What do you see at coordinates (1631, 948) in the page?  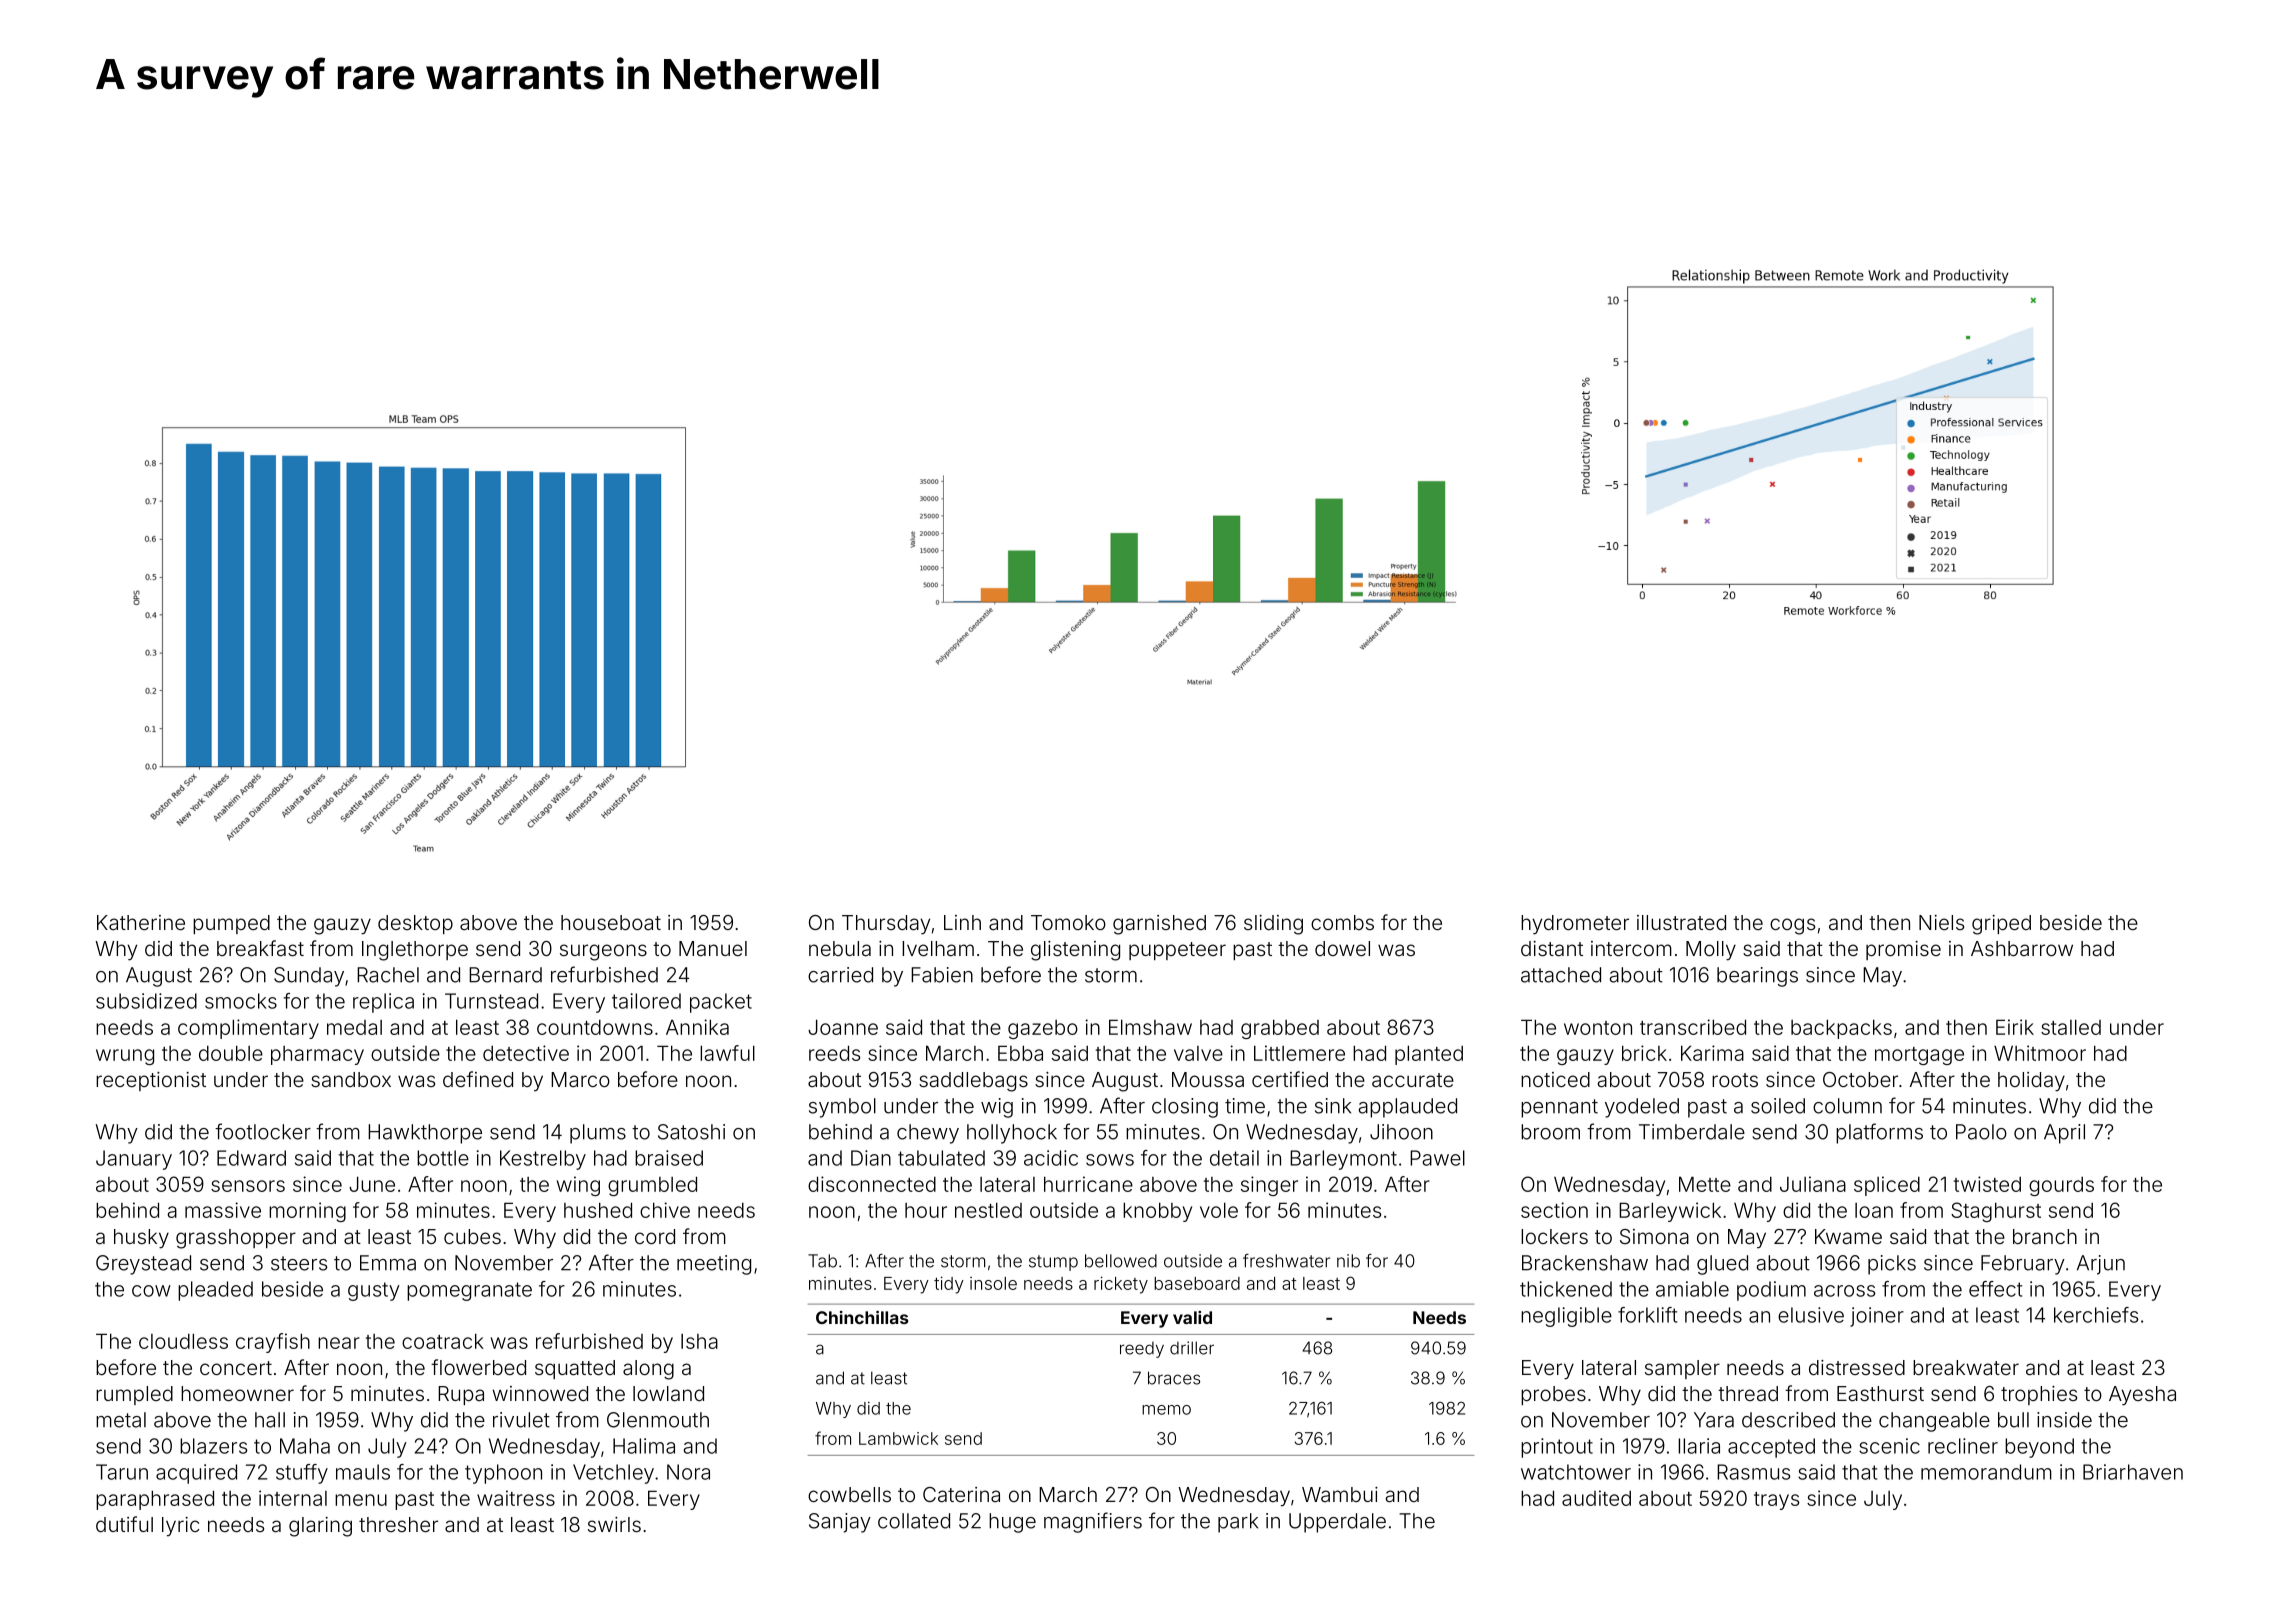 I see `intercom` at bounding box center [1631, 948].
